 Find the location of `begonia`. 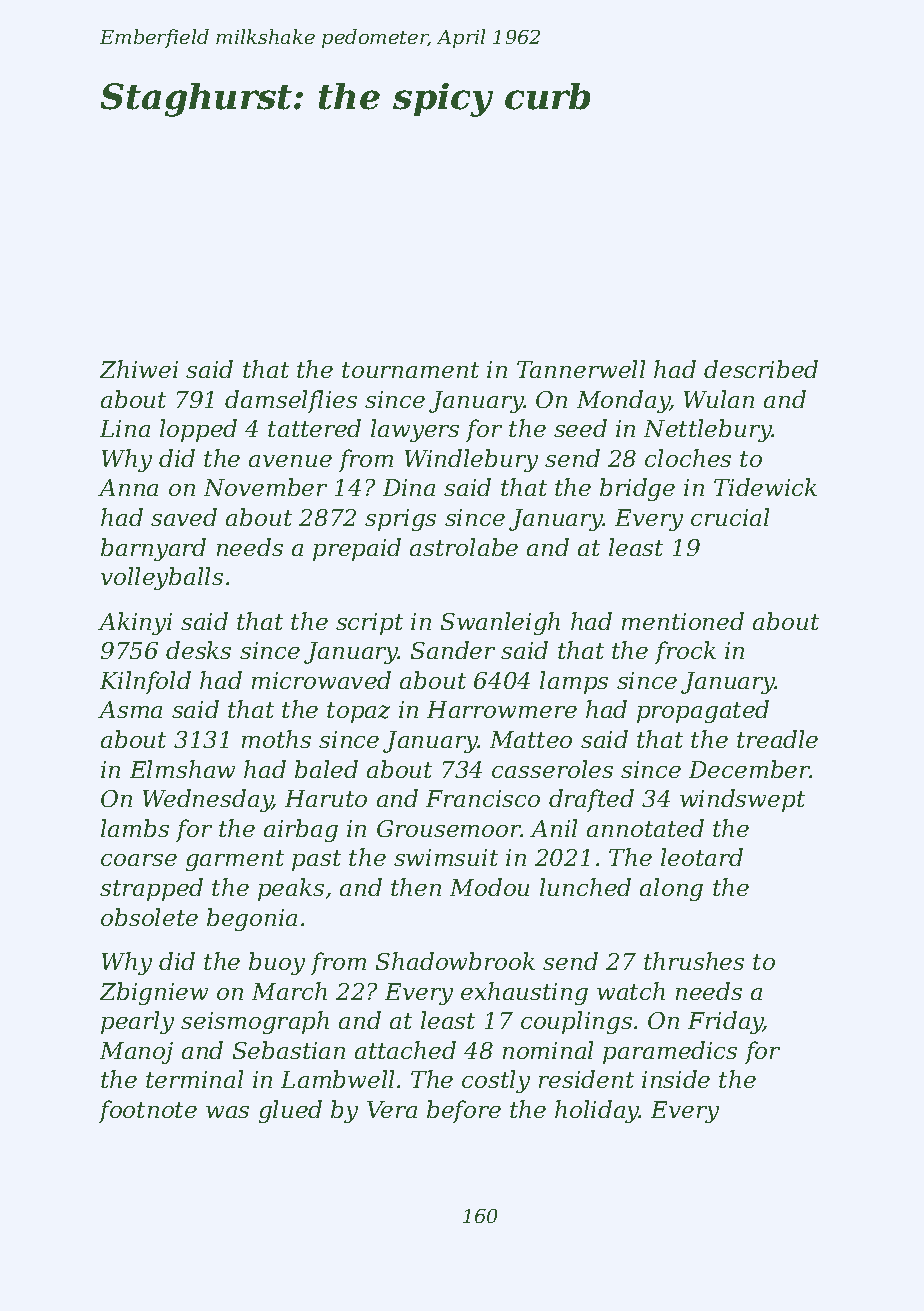

begonia is located at coordinates (252, 919).
